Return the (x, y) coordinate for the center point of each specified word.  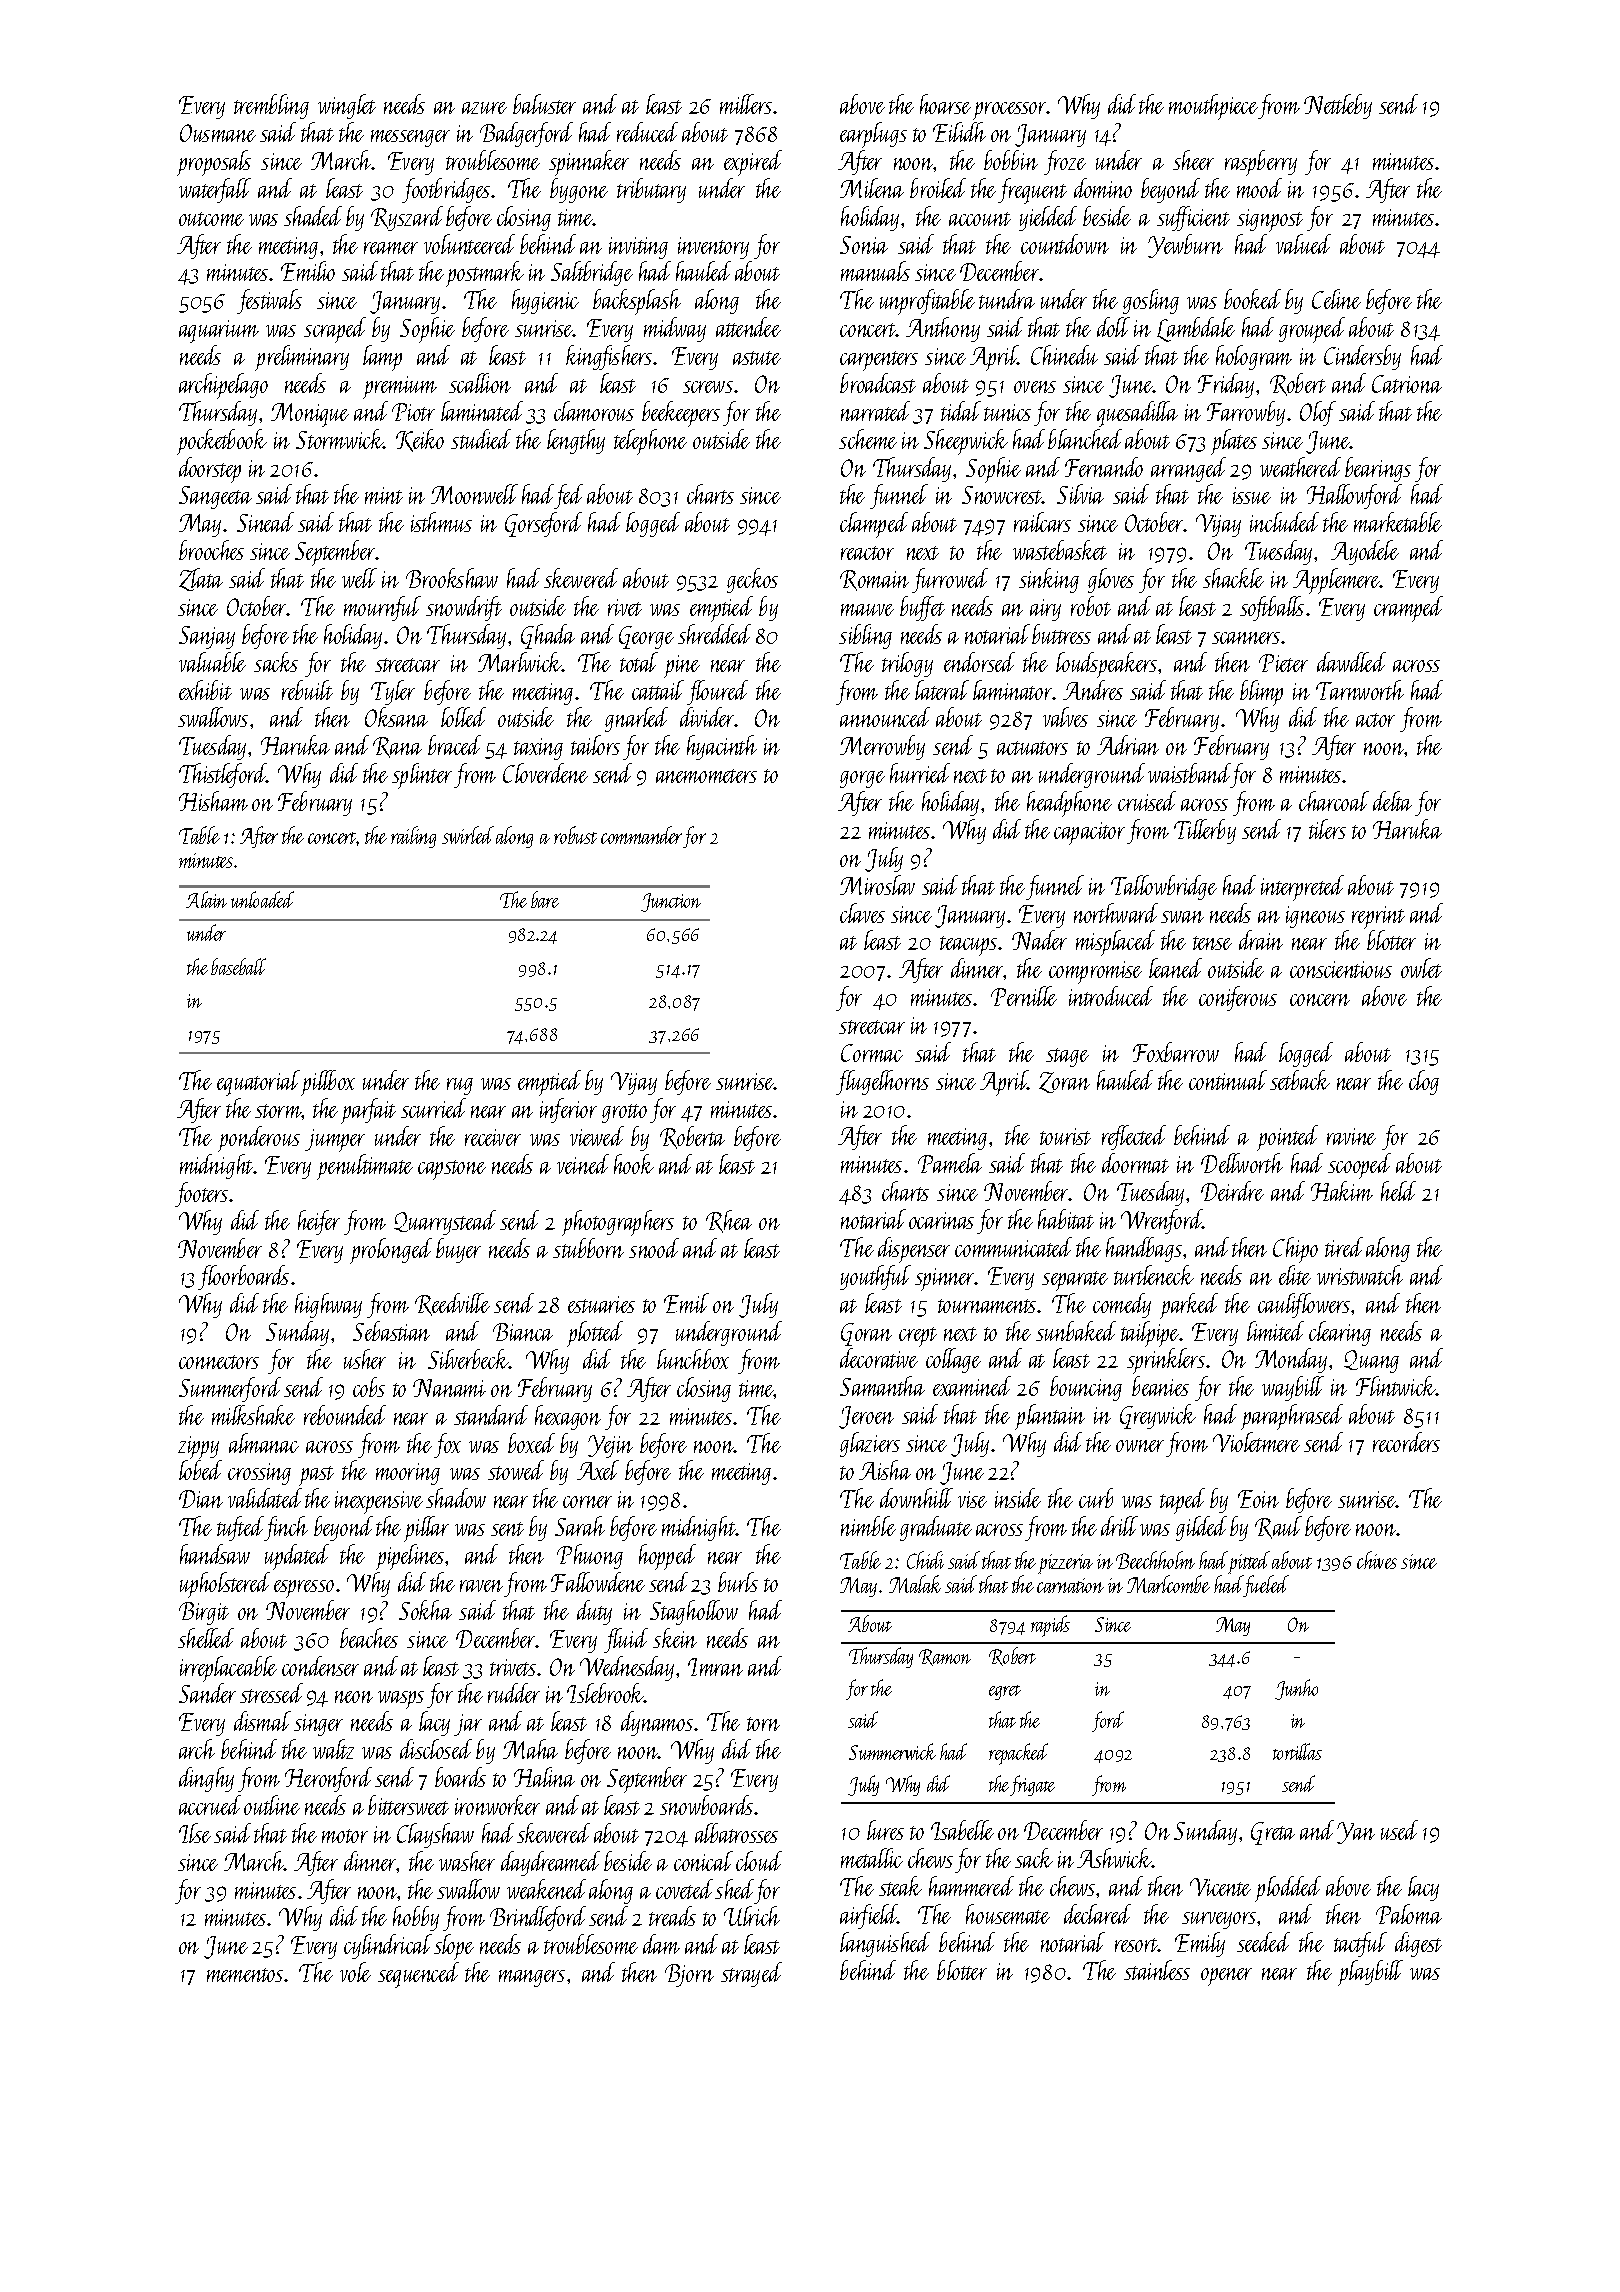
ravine (1351, 1136)
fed (569, 496)
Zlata (201, 579)
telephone (650, 442)
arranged (1188, 469)
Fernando (1104, 467)
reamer (391, 248)
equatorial (258, 1083)
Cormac (872, 1053)
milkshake (253, 1415)
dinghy (206, 1779)
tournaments (987, 1306)
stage (1067, 1057)
